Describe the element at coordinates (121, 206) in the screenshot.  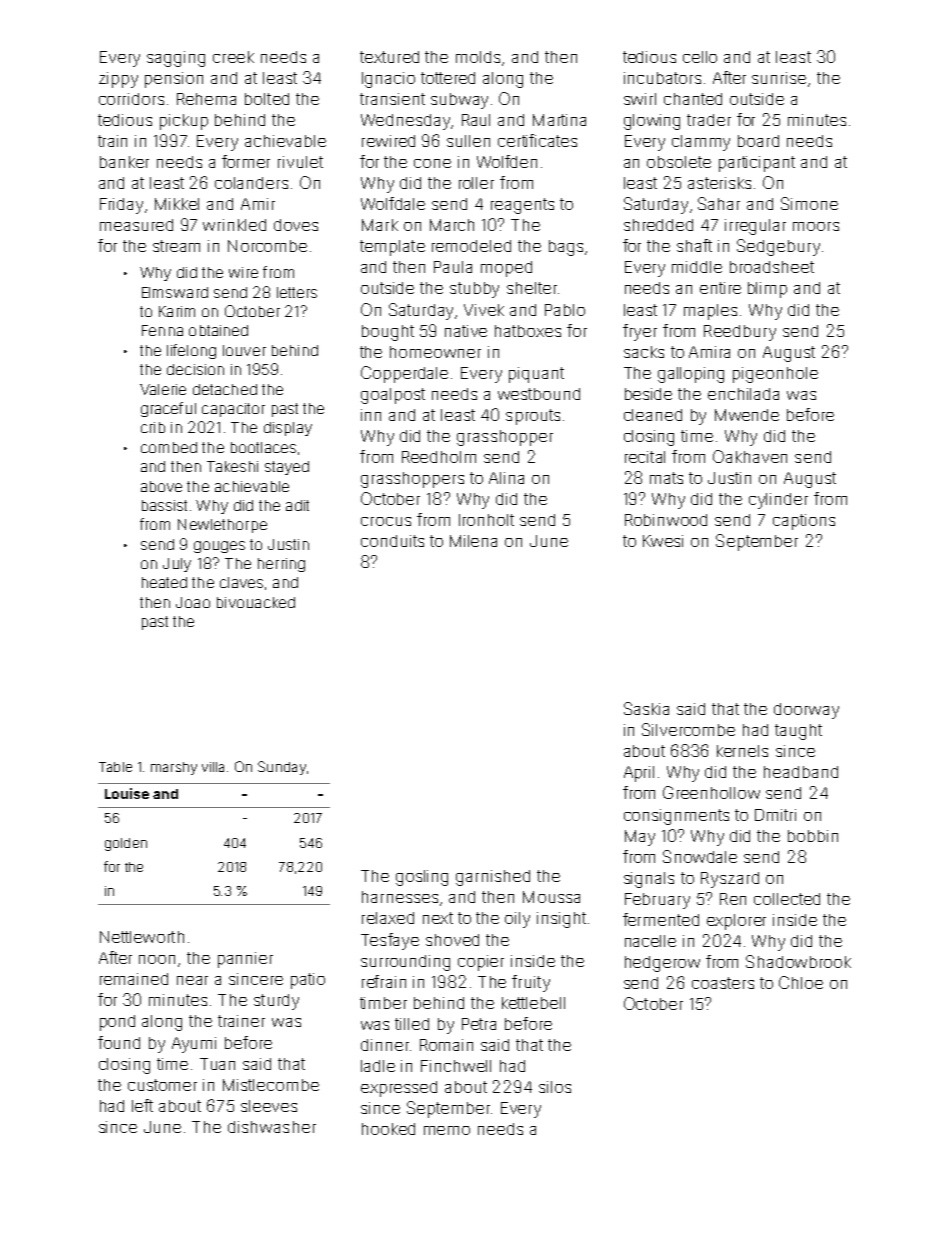
I see `Friday` at that location.
